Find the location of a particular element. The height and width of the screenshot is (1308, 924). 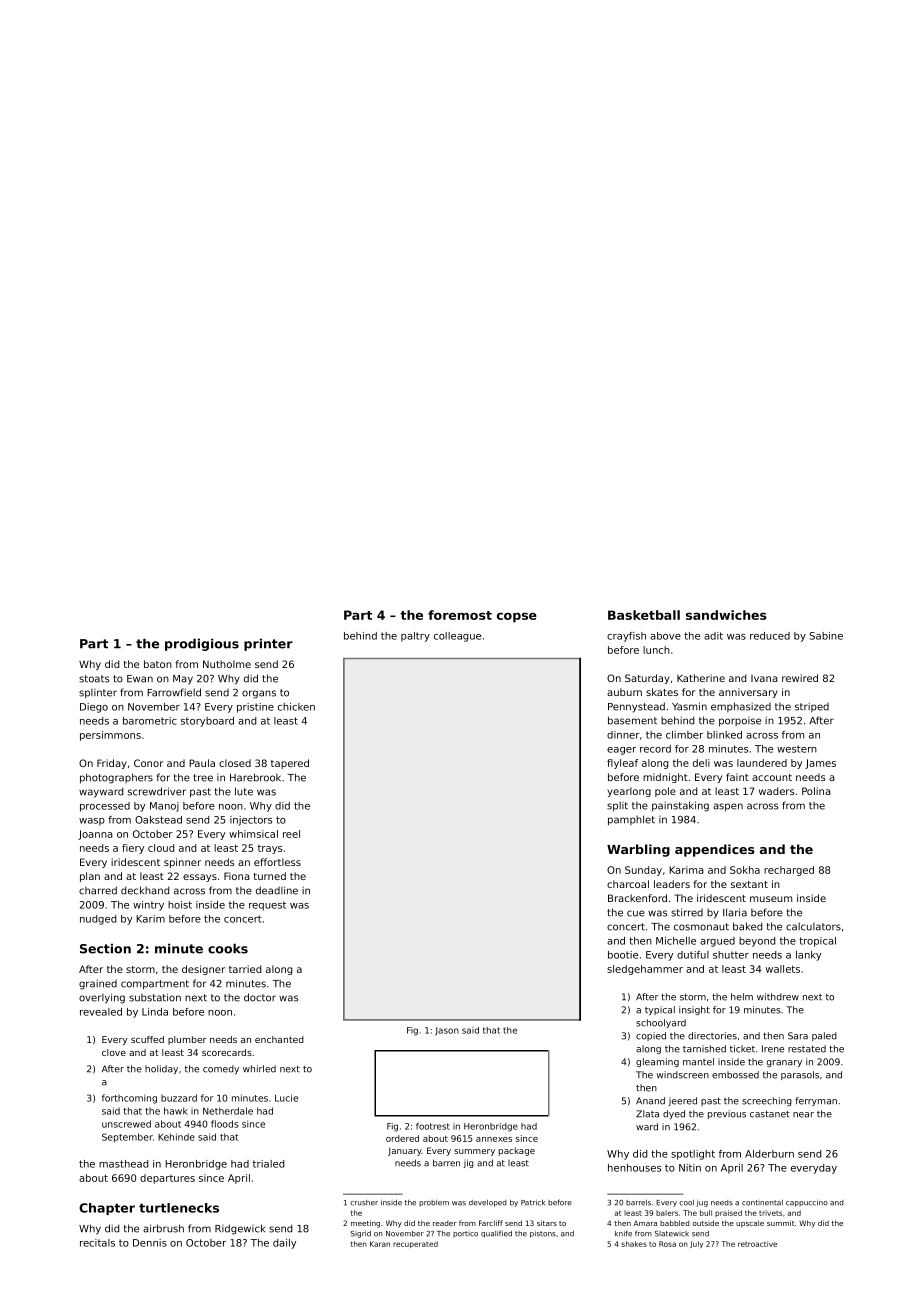

reduced is located at coordinates (770, 636).
